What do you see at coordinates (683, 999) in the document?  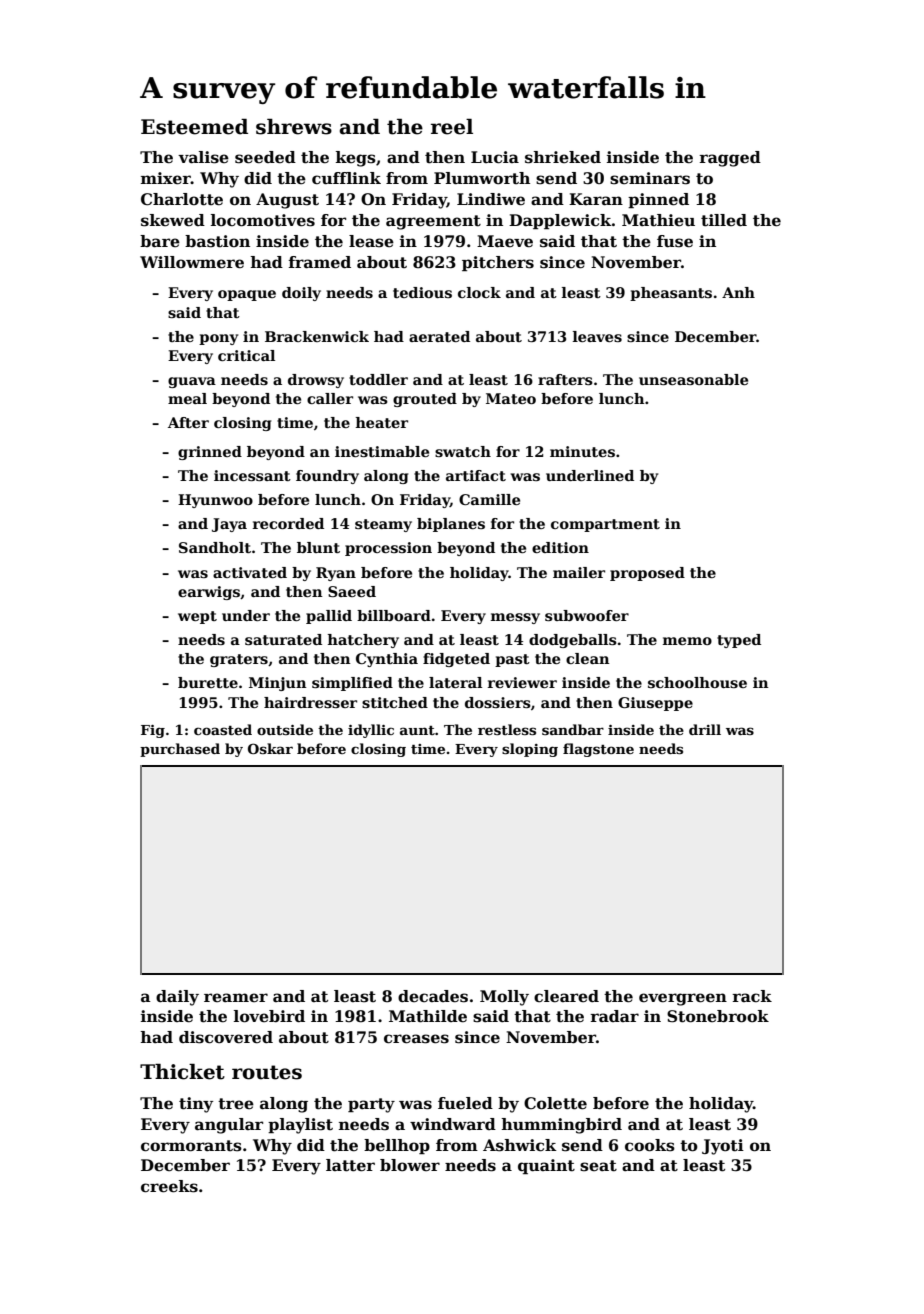 I see `evergreen` at bounding box center [683, 999].
